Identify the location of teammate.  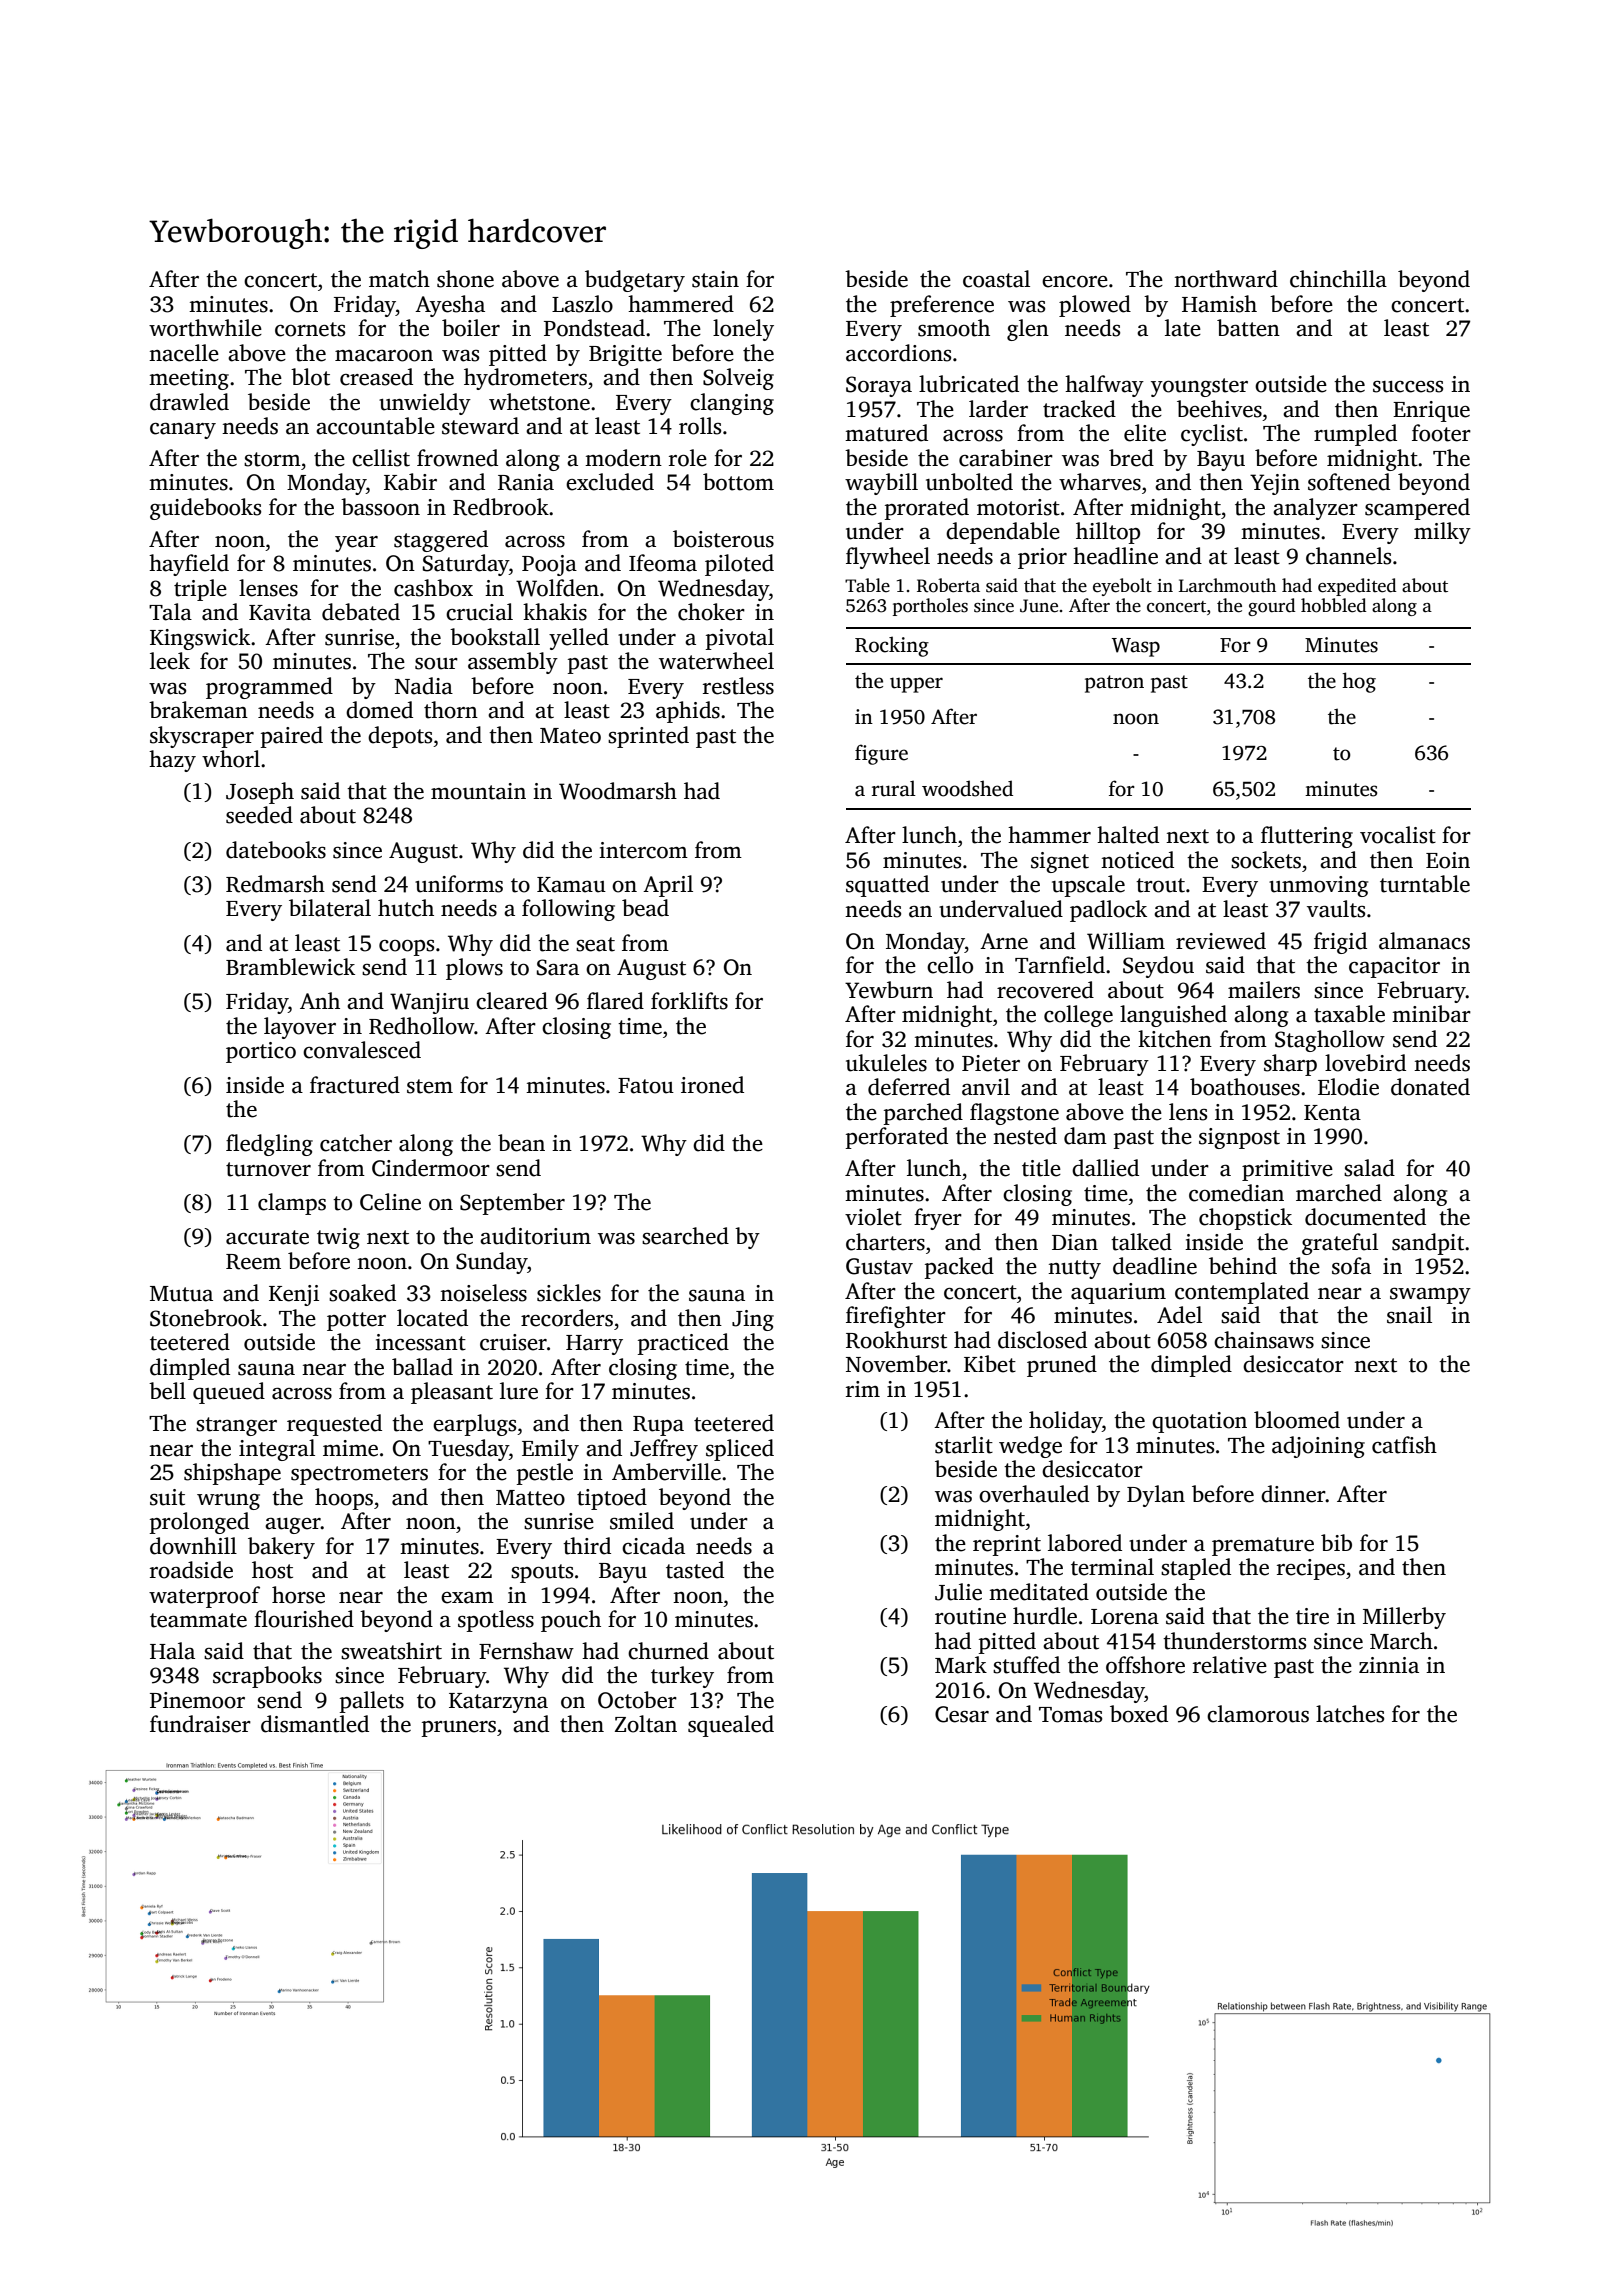
(198, 1620).
